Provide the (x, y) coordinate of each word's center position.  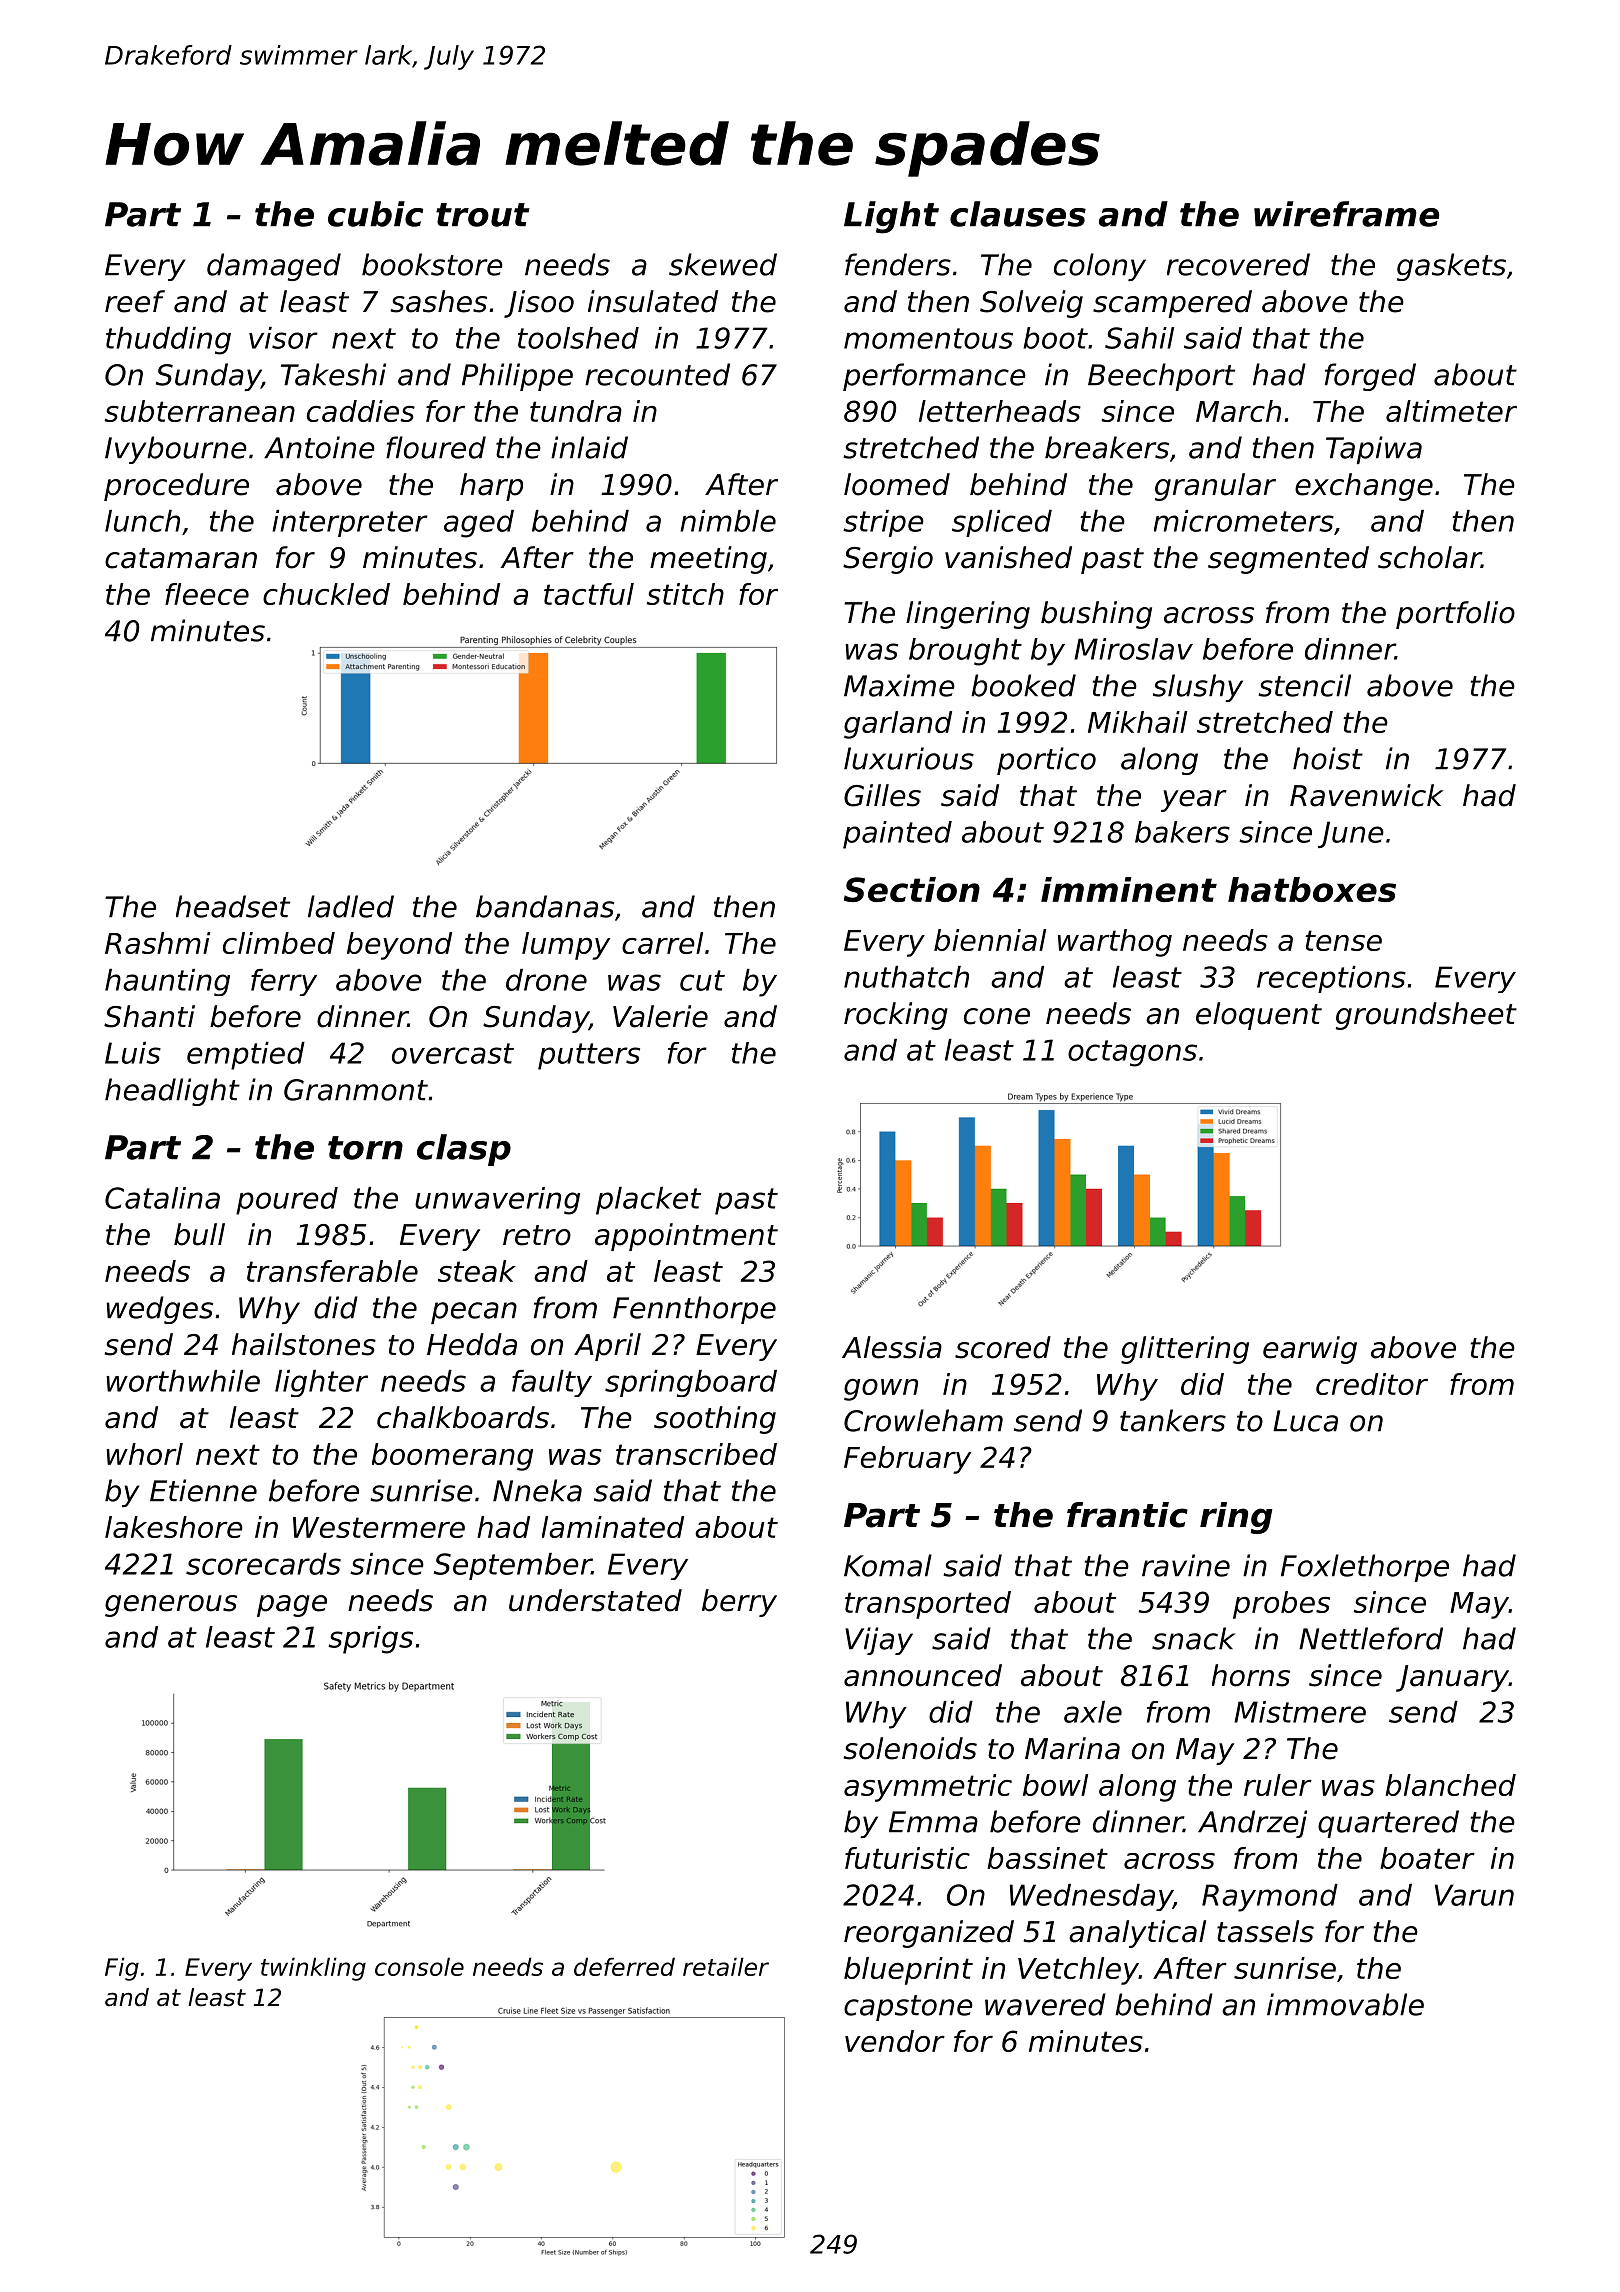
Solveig (1031, 304)
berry (739, 1603)
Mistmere (1300, 1712)
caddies (361, 411)
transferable (332, 1271)
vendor (895, 2041)
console (419, 1966)
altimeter (1451, 411)
